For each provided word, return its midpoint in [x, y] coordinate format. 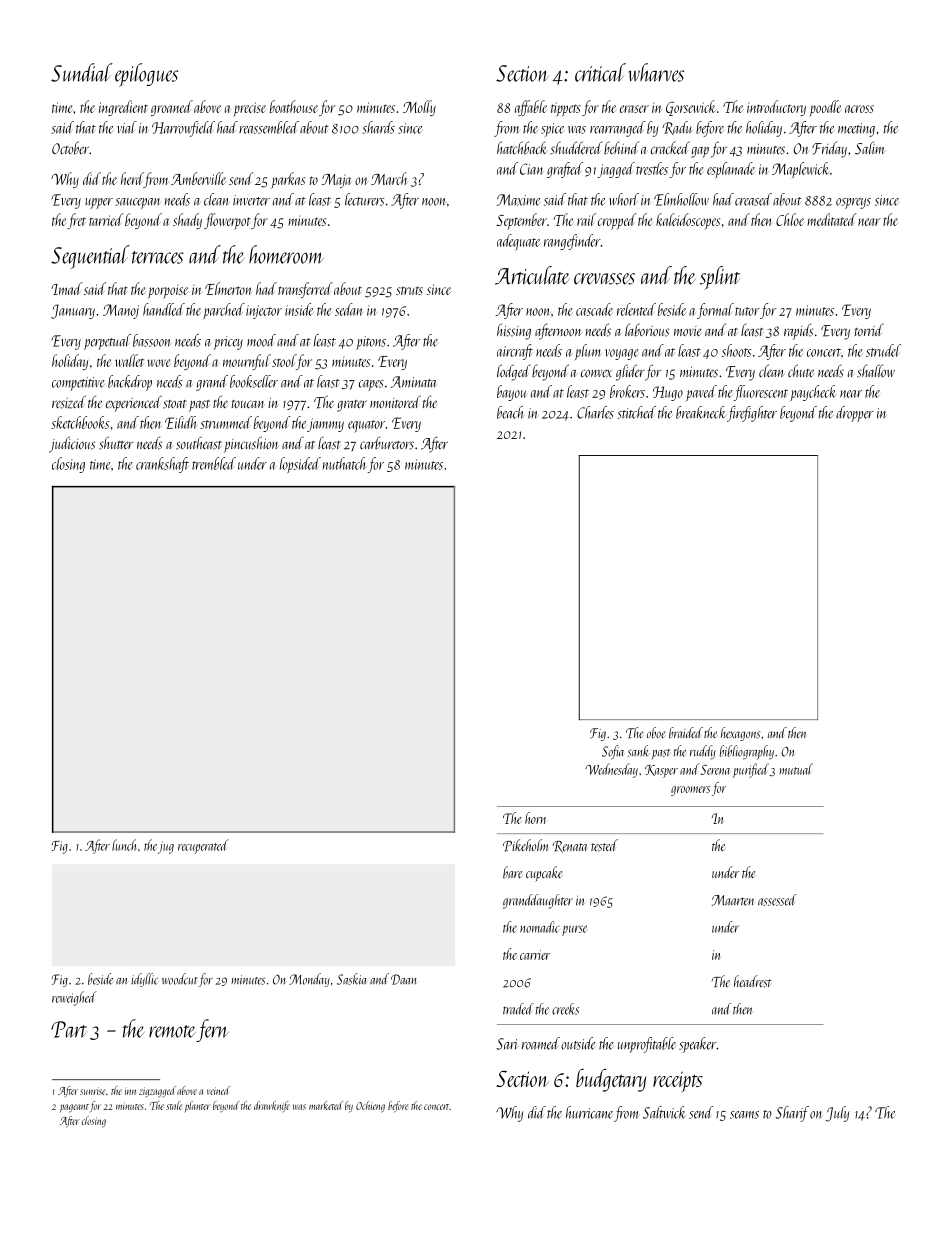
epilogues [146, 75]
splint [720, 278]
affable [531, 108]
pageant [74, 1108]
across [859, 109]
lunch [124, 845]
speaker [698, 1045]
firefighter [752, 414]
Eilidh [181, 422]
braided [686, 733]
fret [76, 221]
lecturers [365, 199]
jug [166, 847]
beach [510, 412]
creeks [565, 1009]
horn [535, 818]
